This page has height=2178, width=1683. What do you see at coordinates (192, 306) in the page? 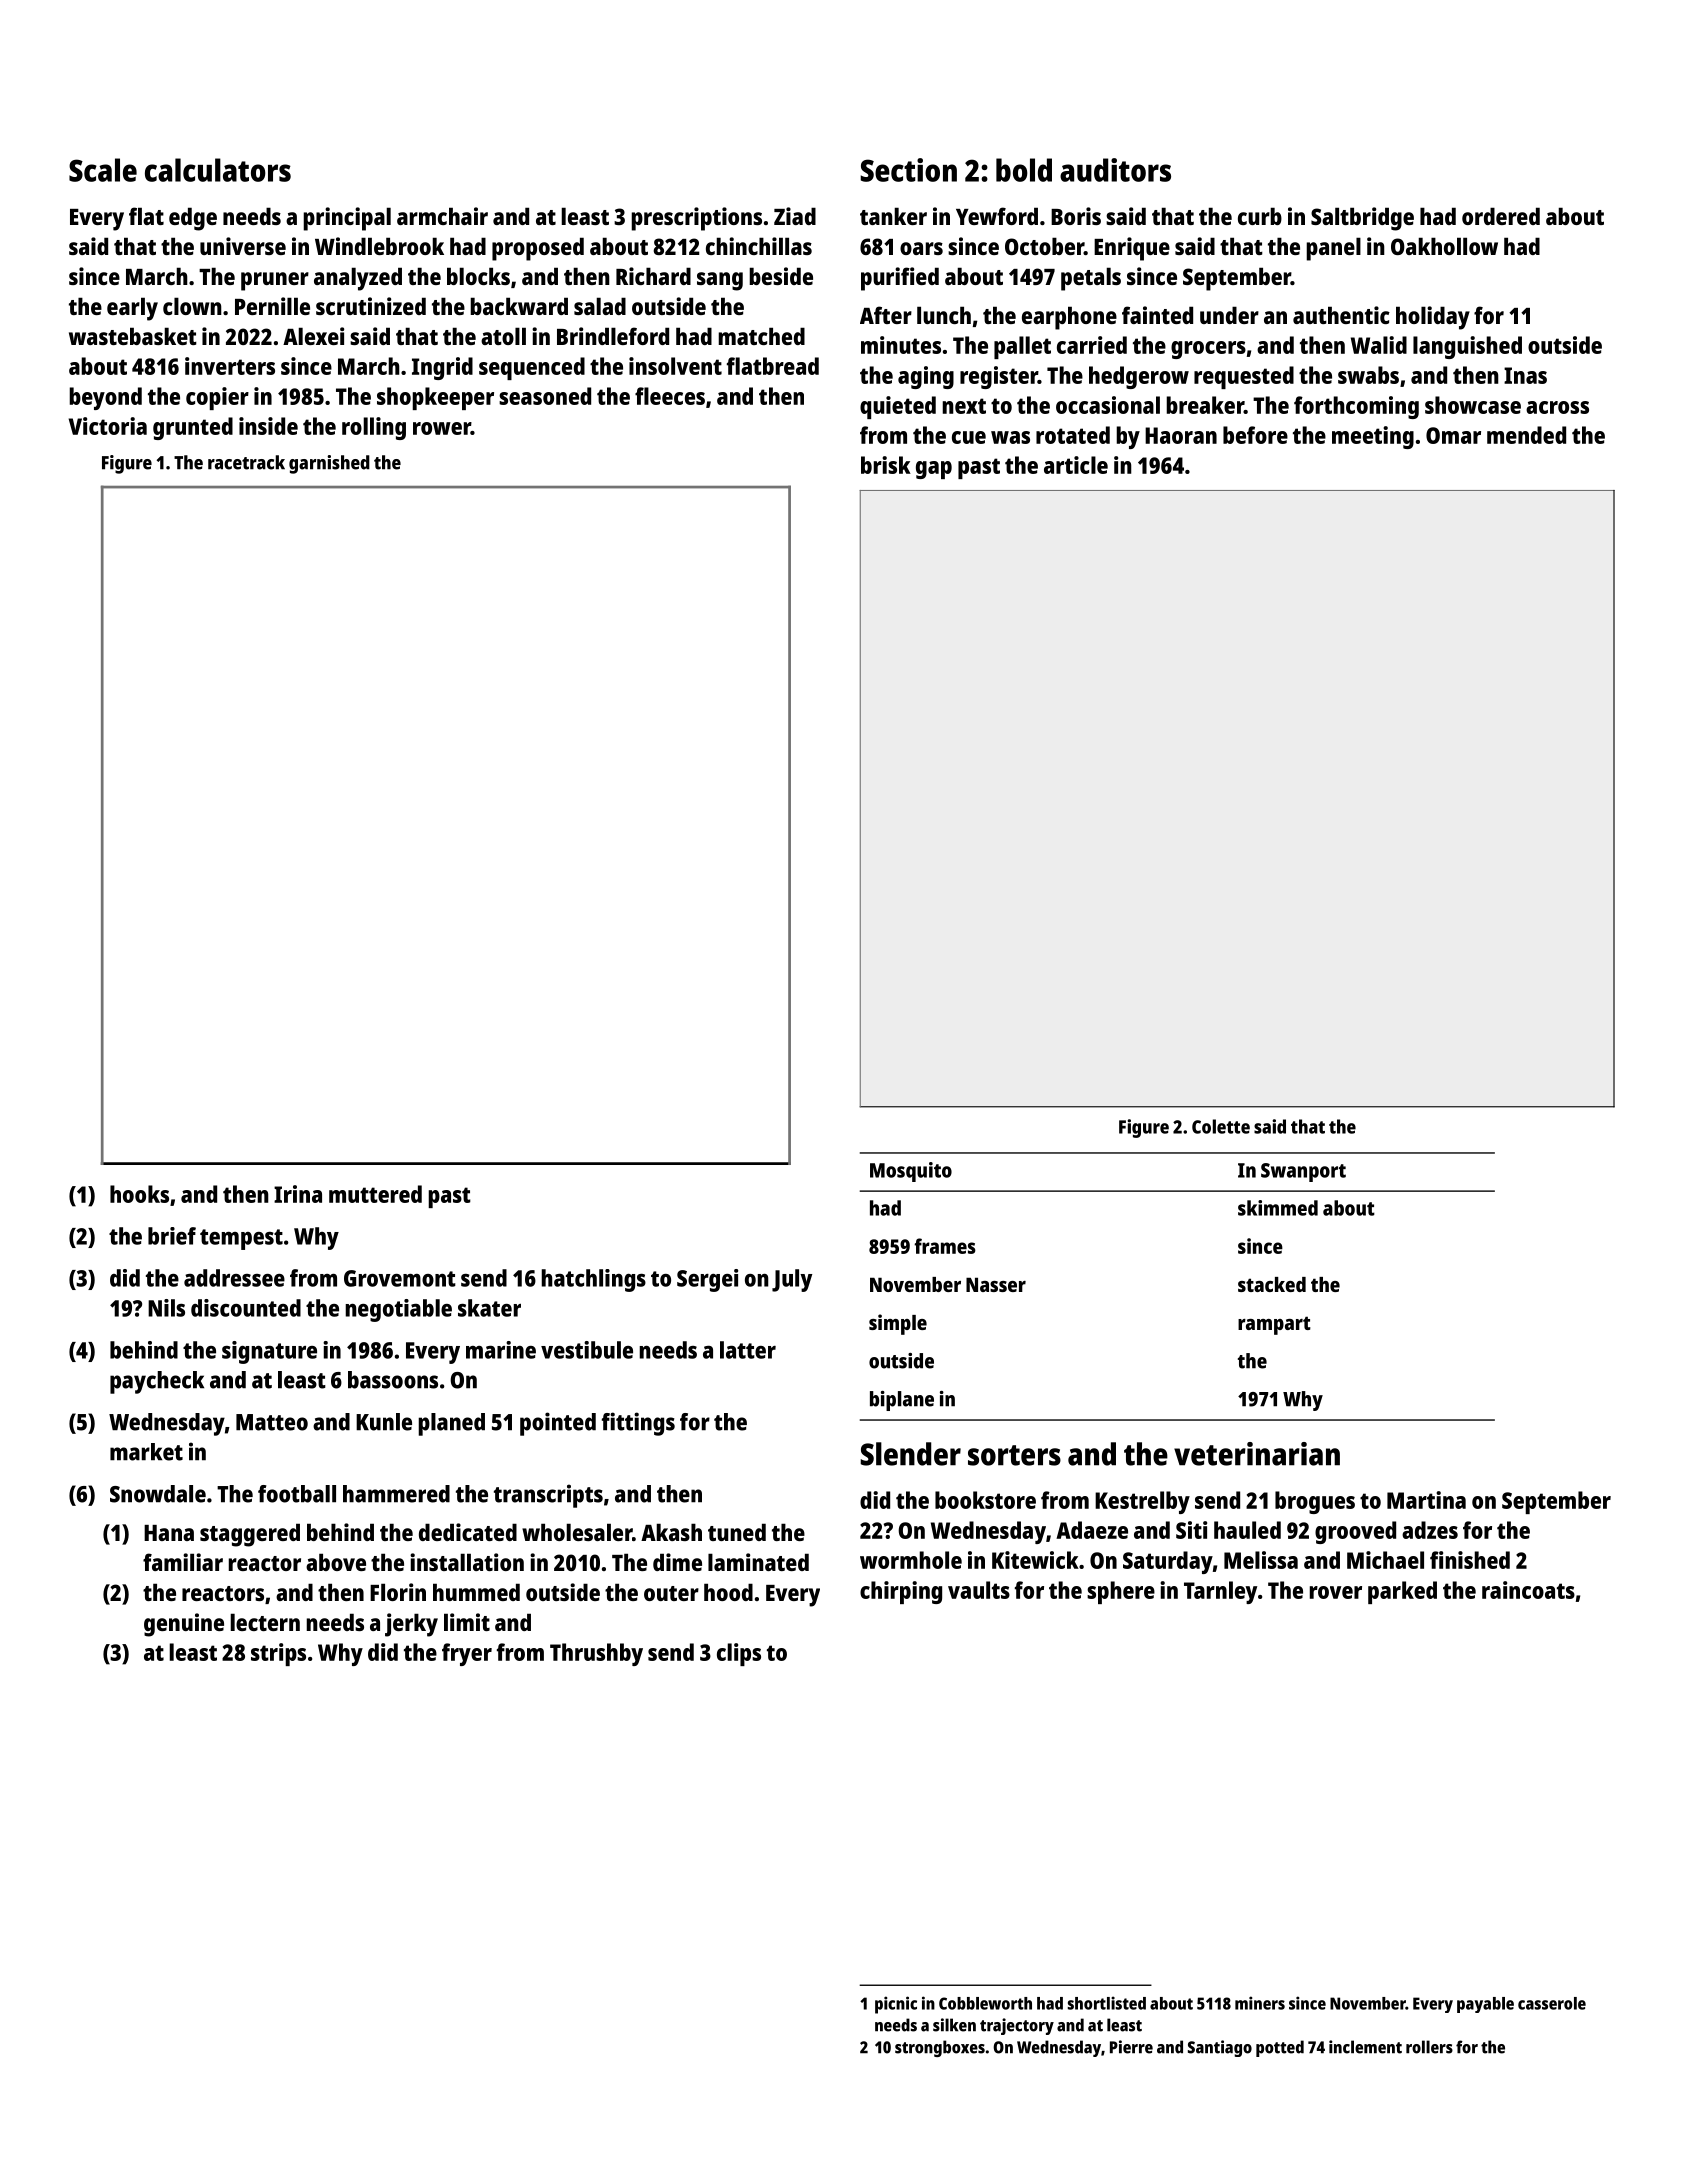
I see `clown` at bounding box center [192, 306].
